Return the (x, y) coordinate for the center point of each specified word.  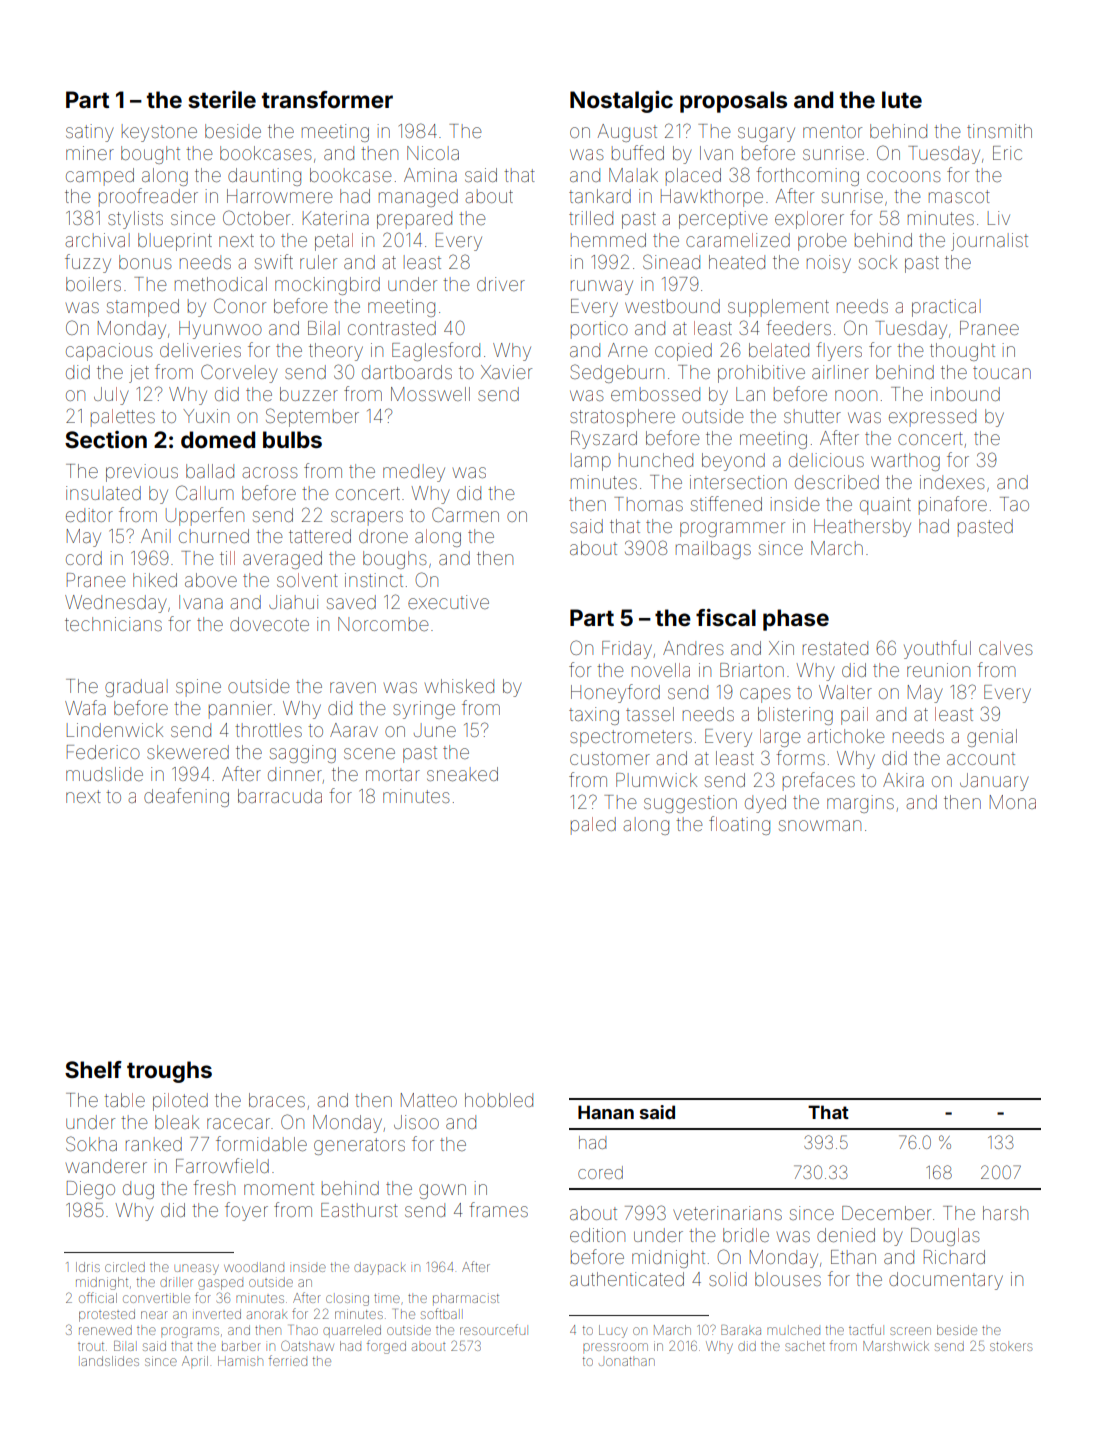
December (886, 1213)
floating (739, 825)
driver (501, 284)
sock (878, 262)
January (994, 782)
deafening (186, 797)
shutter (812, 416)
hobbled (499, 1100)
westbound (672, 306)
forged (386, 1347)
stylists (135, 220)
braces (277, 1100)
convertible (156, 1298)
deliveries (200, 350)
